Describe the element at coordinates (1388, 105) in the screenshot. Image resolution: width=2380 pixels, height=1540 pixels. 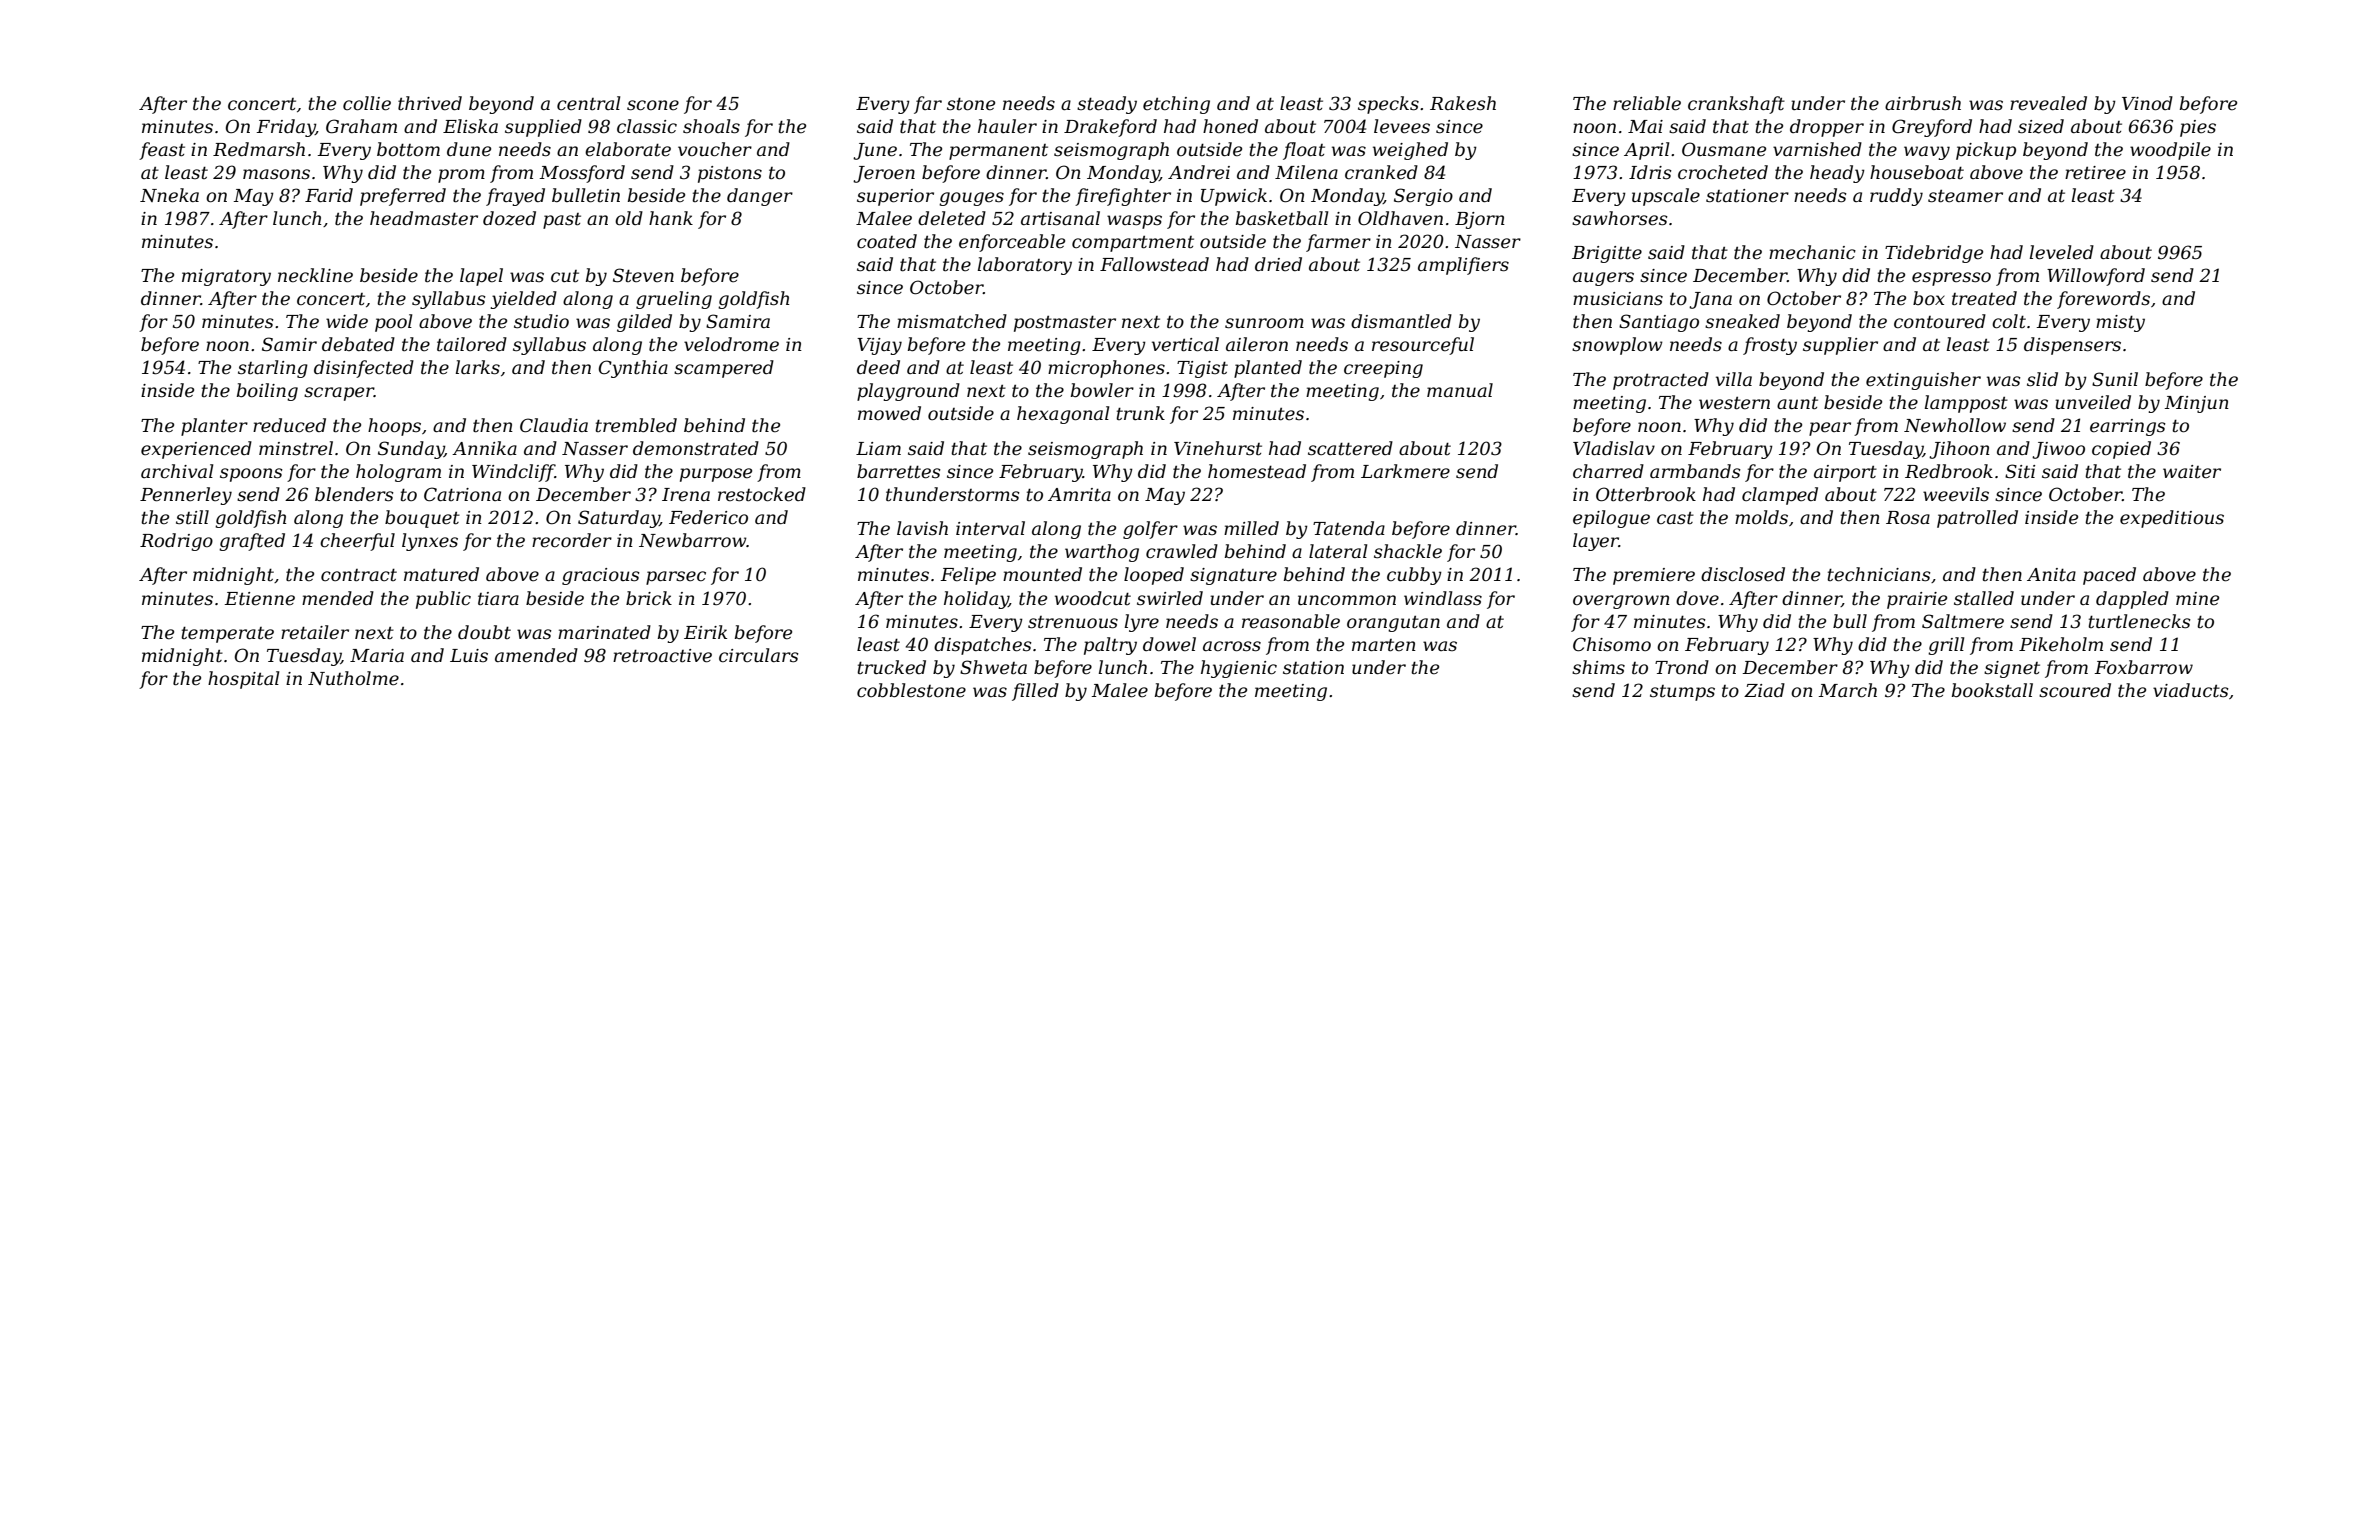
I see `specks` at that location.
